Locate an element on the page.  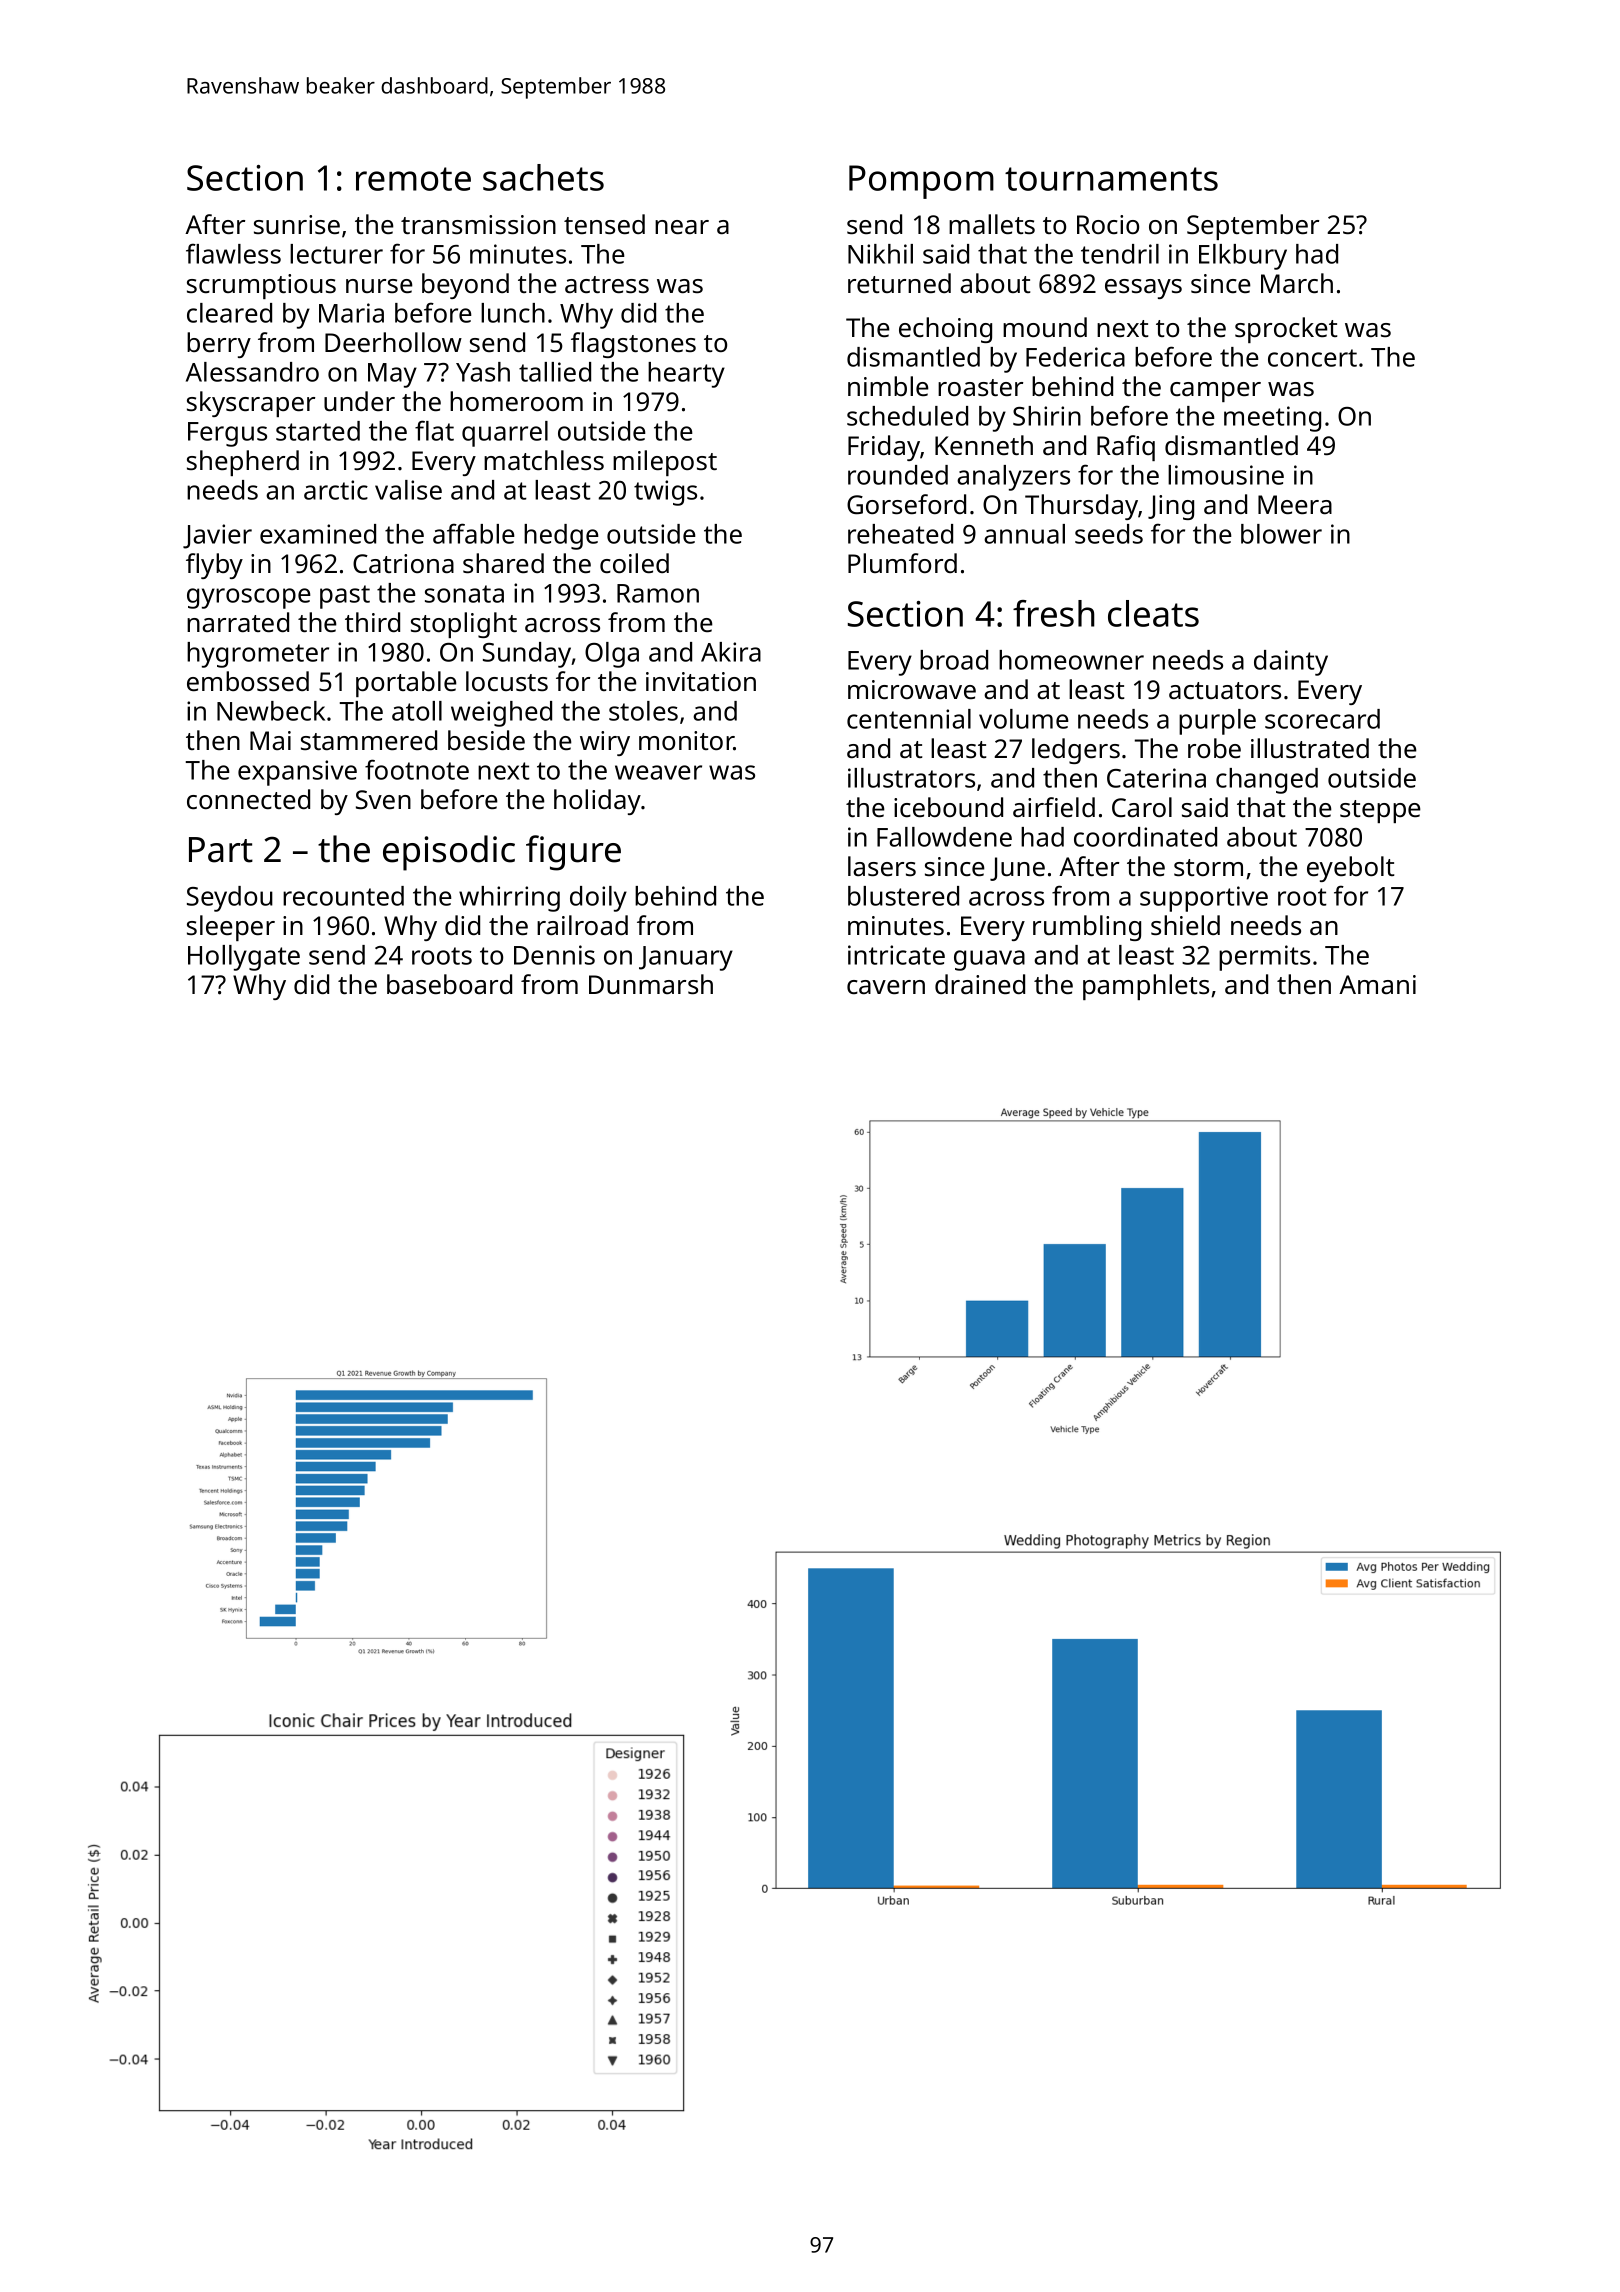
Sven is located at coordinates (383, 799).
